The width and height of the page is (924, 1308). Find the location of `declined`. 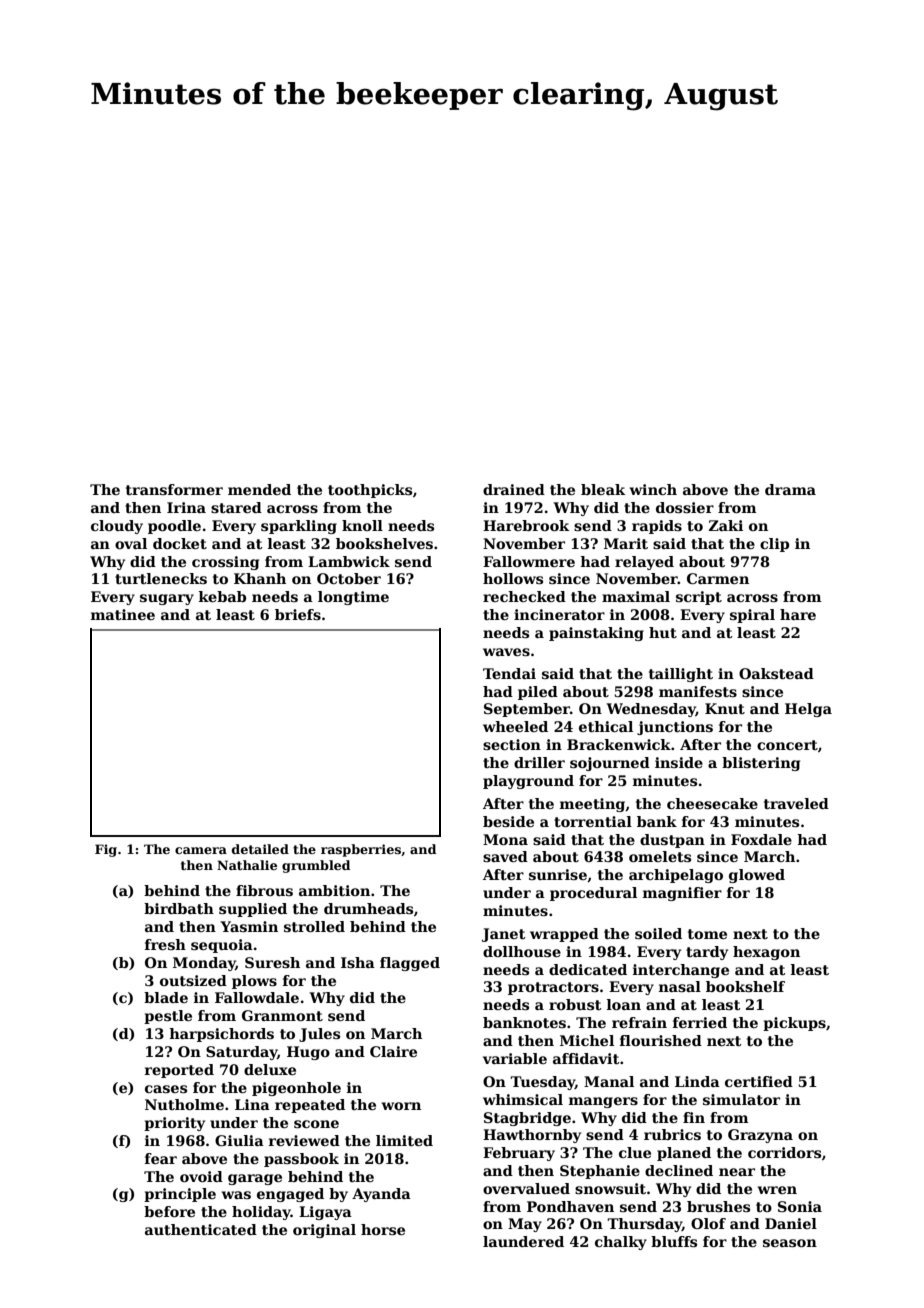

declined is located at coordinates (679, 1170).
